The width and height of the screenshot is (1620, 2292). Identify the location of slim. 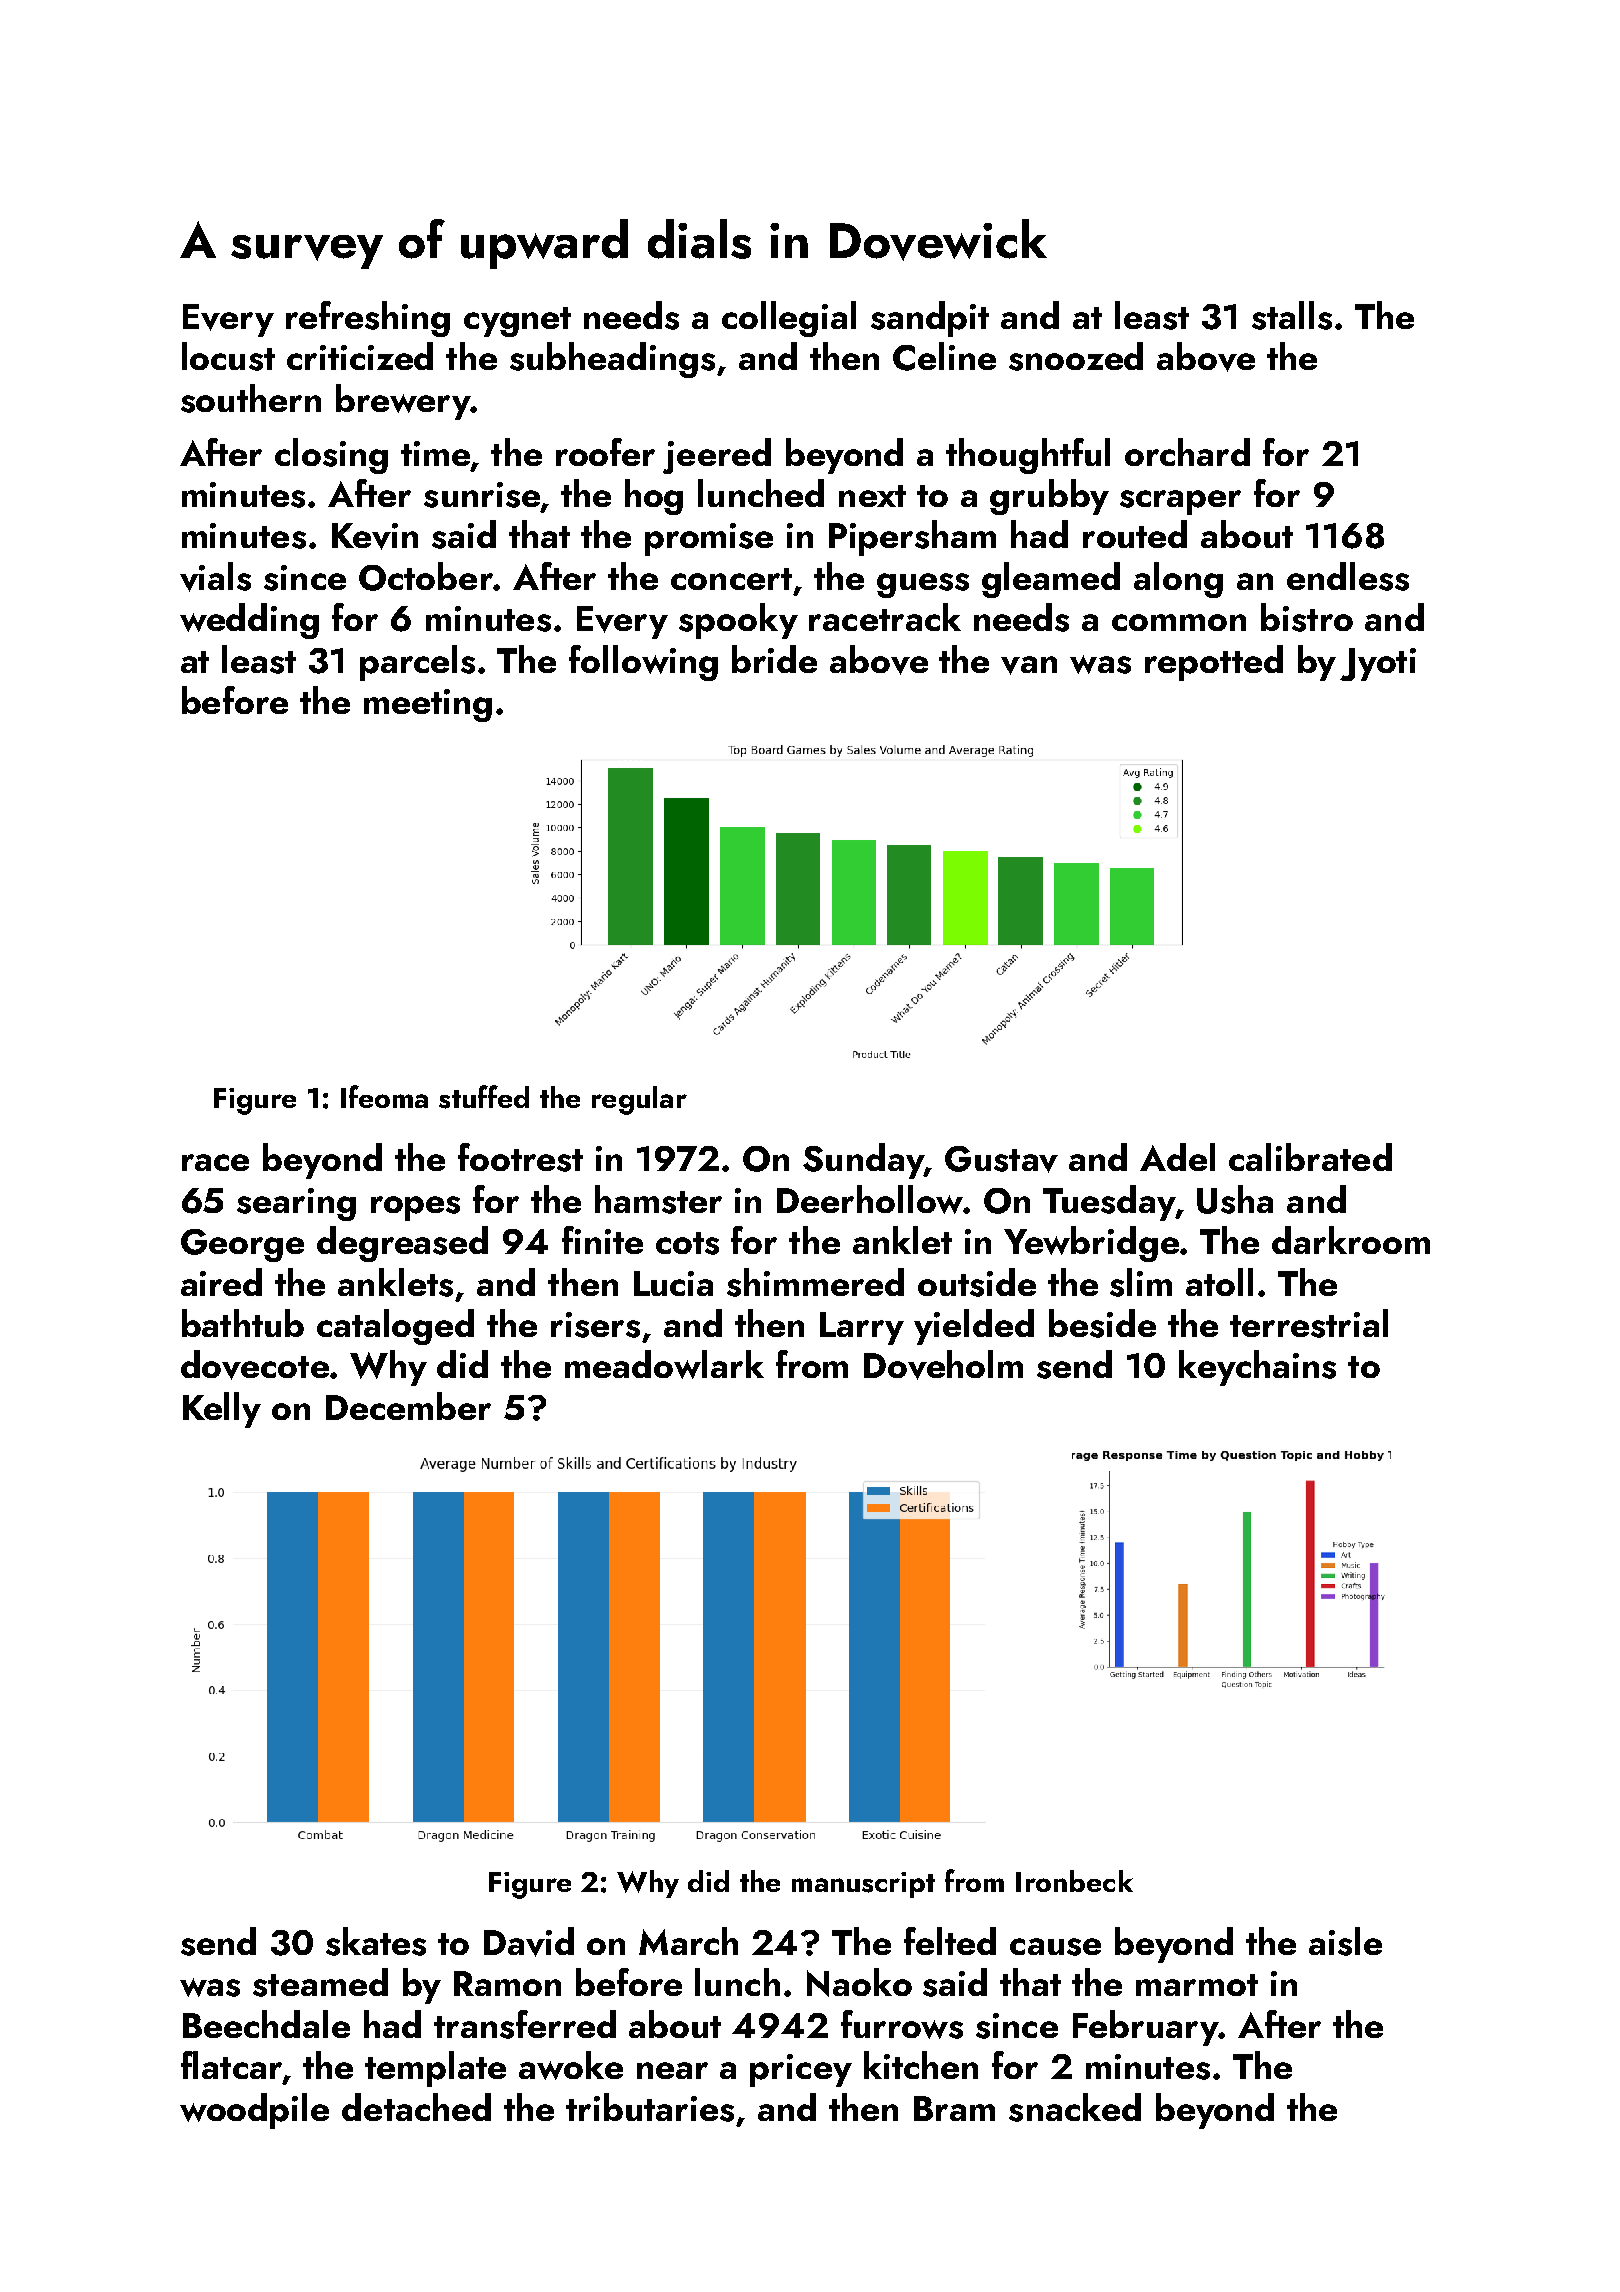
(1141, 1282).
